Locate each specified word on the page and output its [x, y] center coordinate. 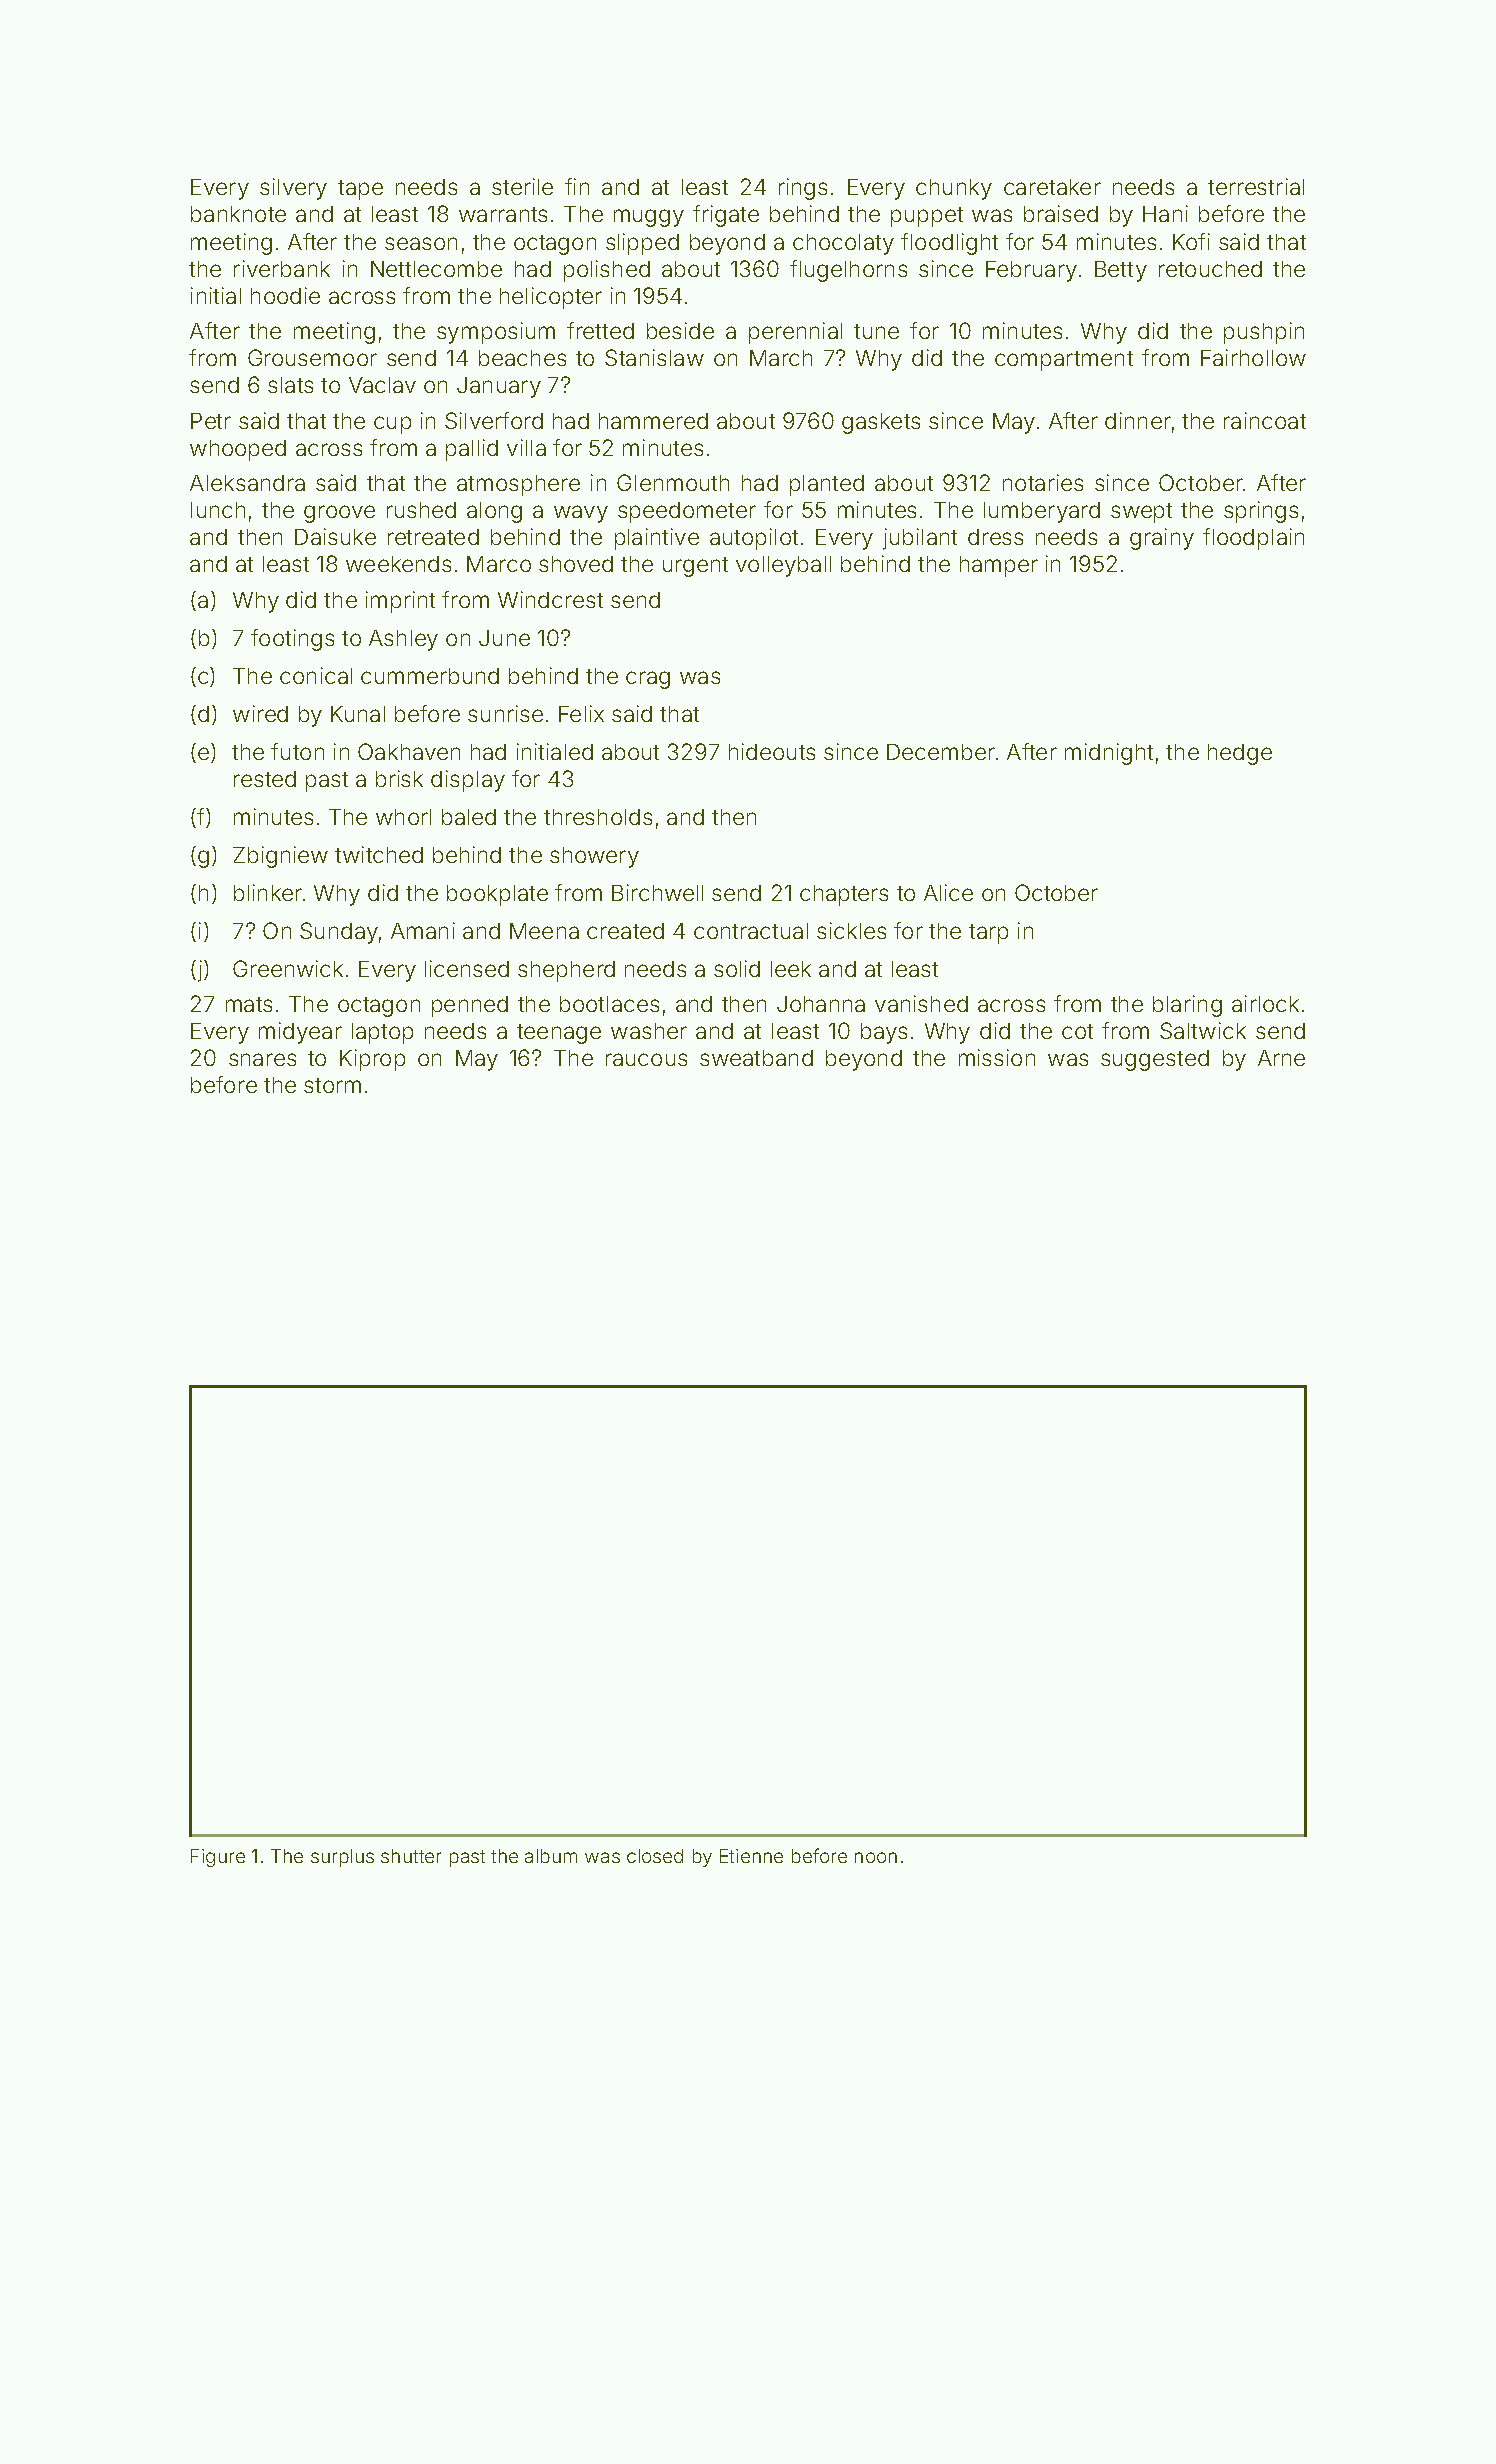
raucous [646, 1059]
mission [997, 1057]
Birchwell [657, 892]
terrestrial [1256, 186]
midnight [1109, 754]
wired [260, 713]
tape [360, 190]
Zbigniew [280, 857]
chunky [954, 189]
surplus [342, 1858]
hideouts [772, 751]
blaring [1187, 1006]
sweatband [756, 1058]
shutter [411, 1856]
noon [876, 1857]
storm [332, 1085]
